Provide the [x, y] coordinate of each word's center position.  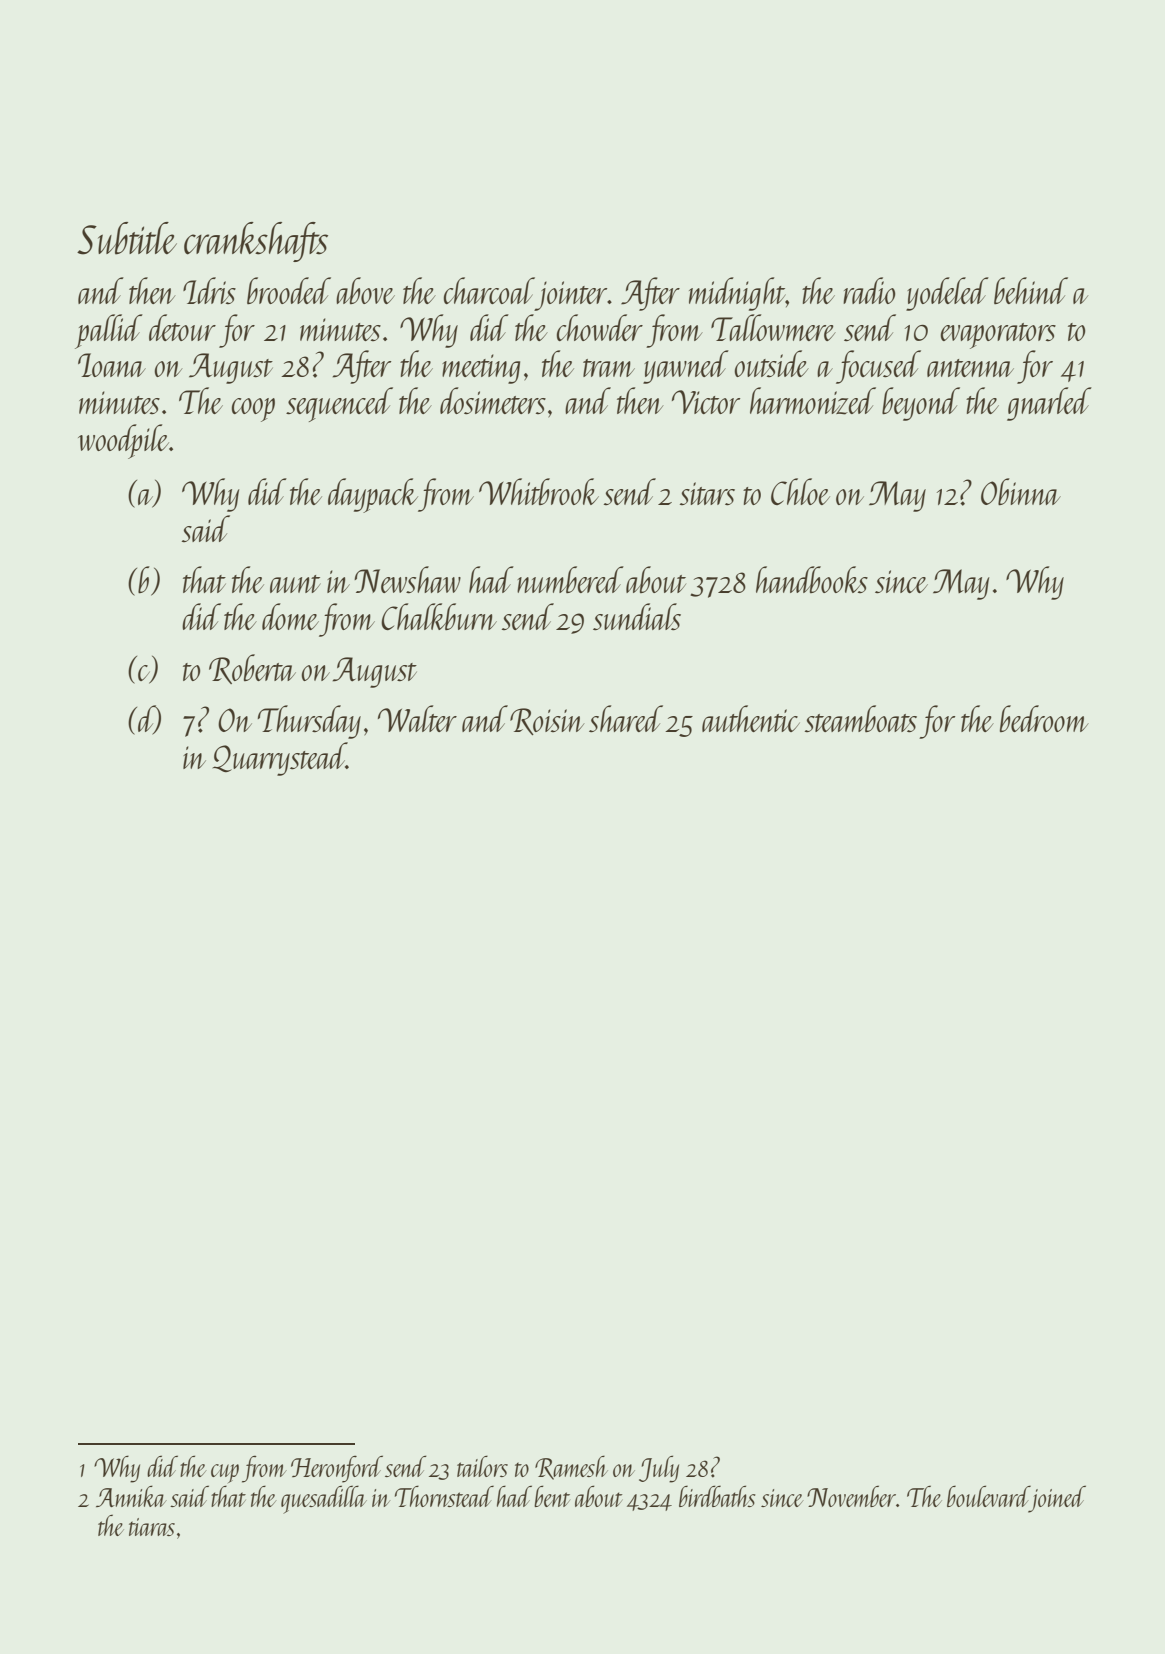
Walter [417, 718]
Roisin [547, 721]
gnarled [1049, 404]
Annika [131, 1496]
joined [1058, 1498]
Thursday [309, 722]
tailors [482, 1466]
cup [225, 1473]
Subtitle [127, 238]
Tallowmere [773, 327]
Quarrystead [280, 759]
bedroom [1044, 718]
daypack [373, 495]
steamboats [861, 719]
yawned [686, 367]
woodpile [123, 441]
